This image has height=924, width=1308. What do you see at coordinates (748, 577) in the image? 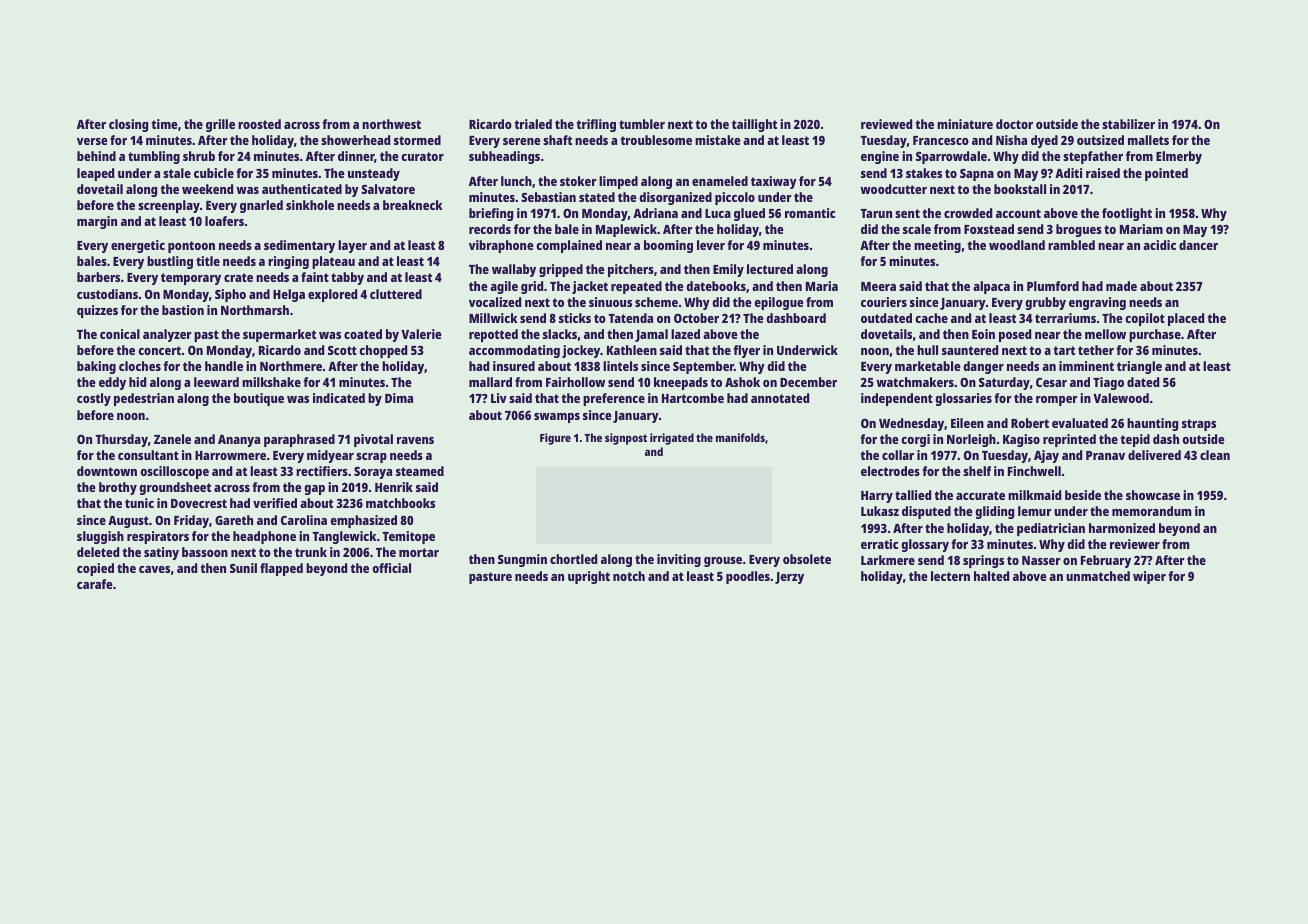
I see `poodles` at bounding box center [748, 577].
